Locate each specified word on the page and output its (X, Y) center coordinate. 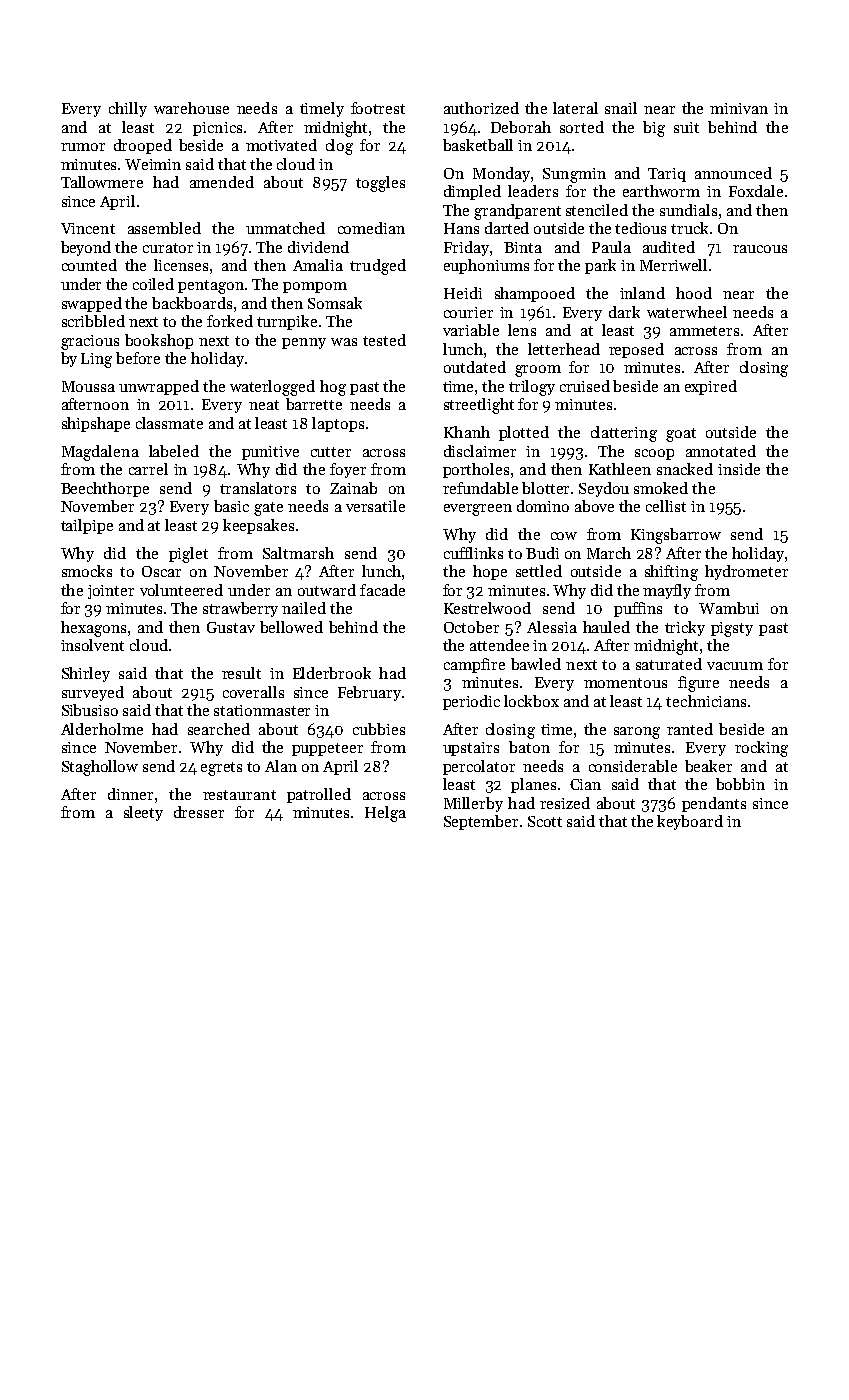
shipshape (96, 424)
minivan (739, 108)
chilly (128, 109)
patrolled (319, 795)
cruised (585, 386)
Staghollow (100, 768)
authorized (481, 108)
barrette (314, 404)
